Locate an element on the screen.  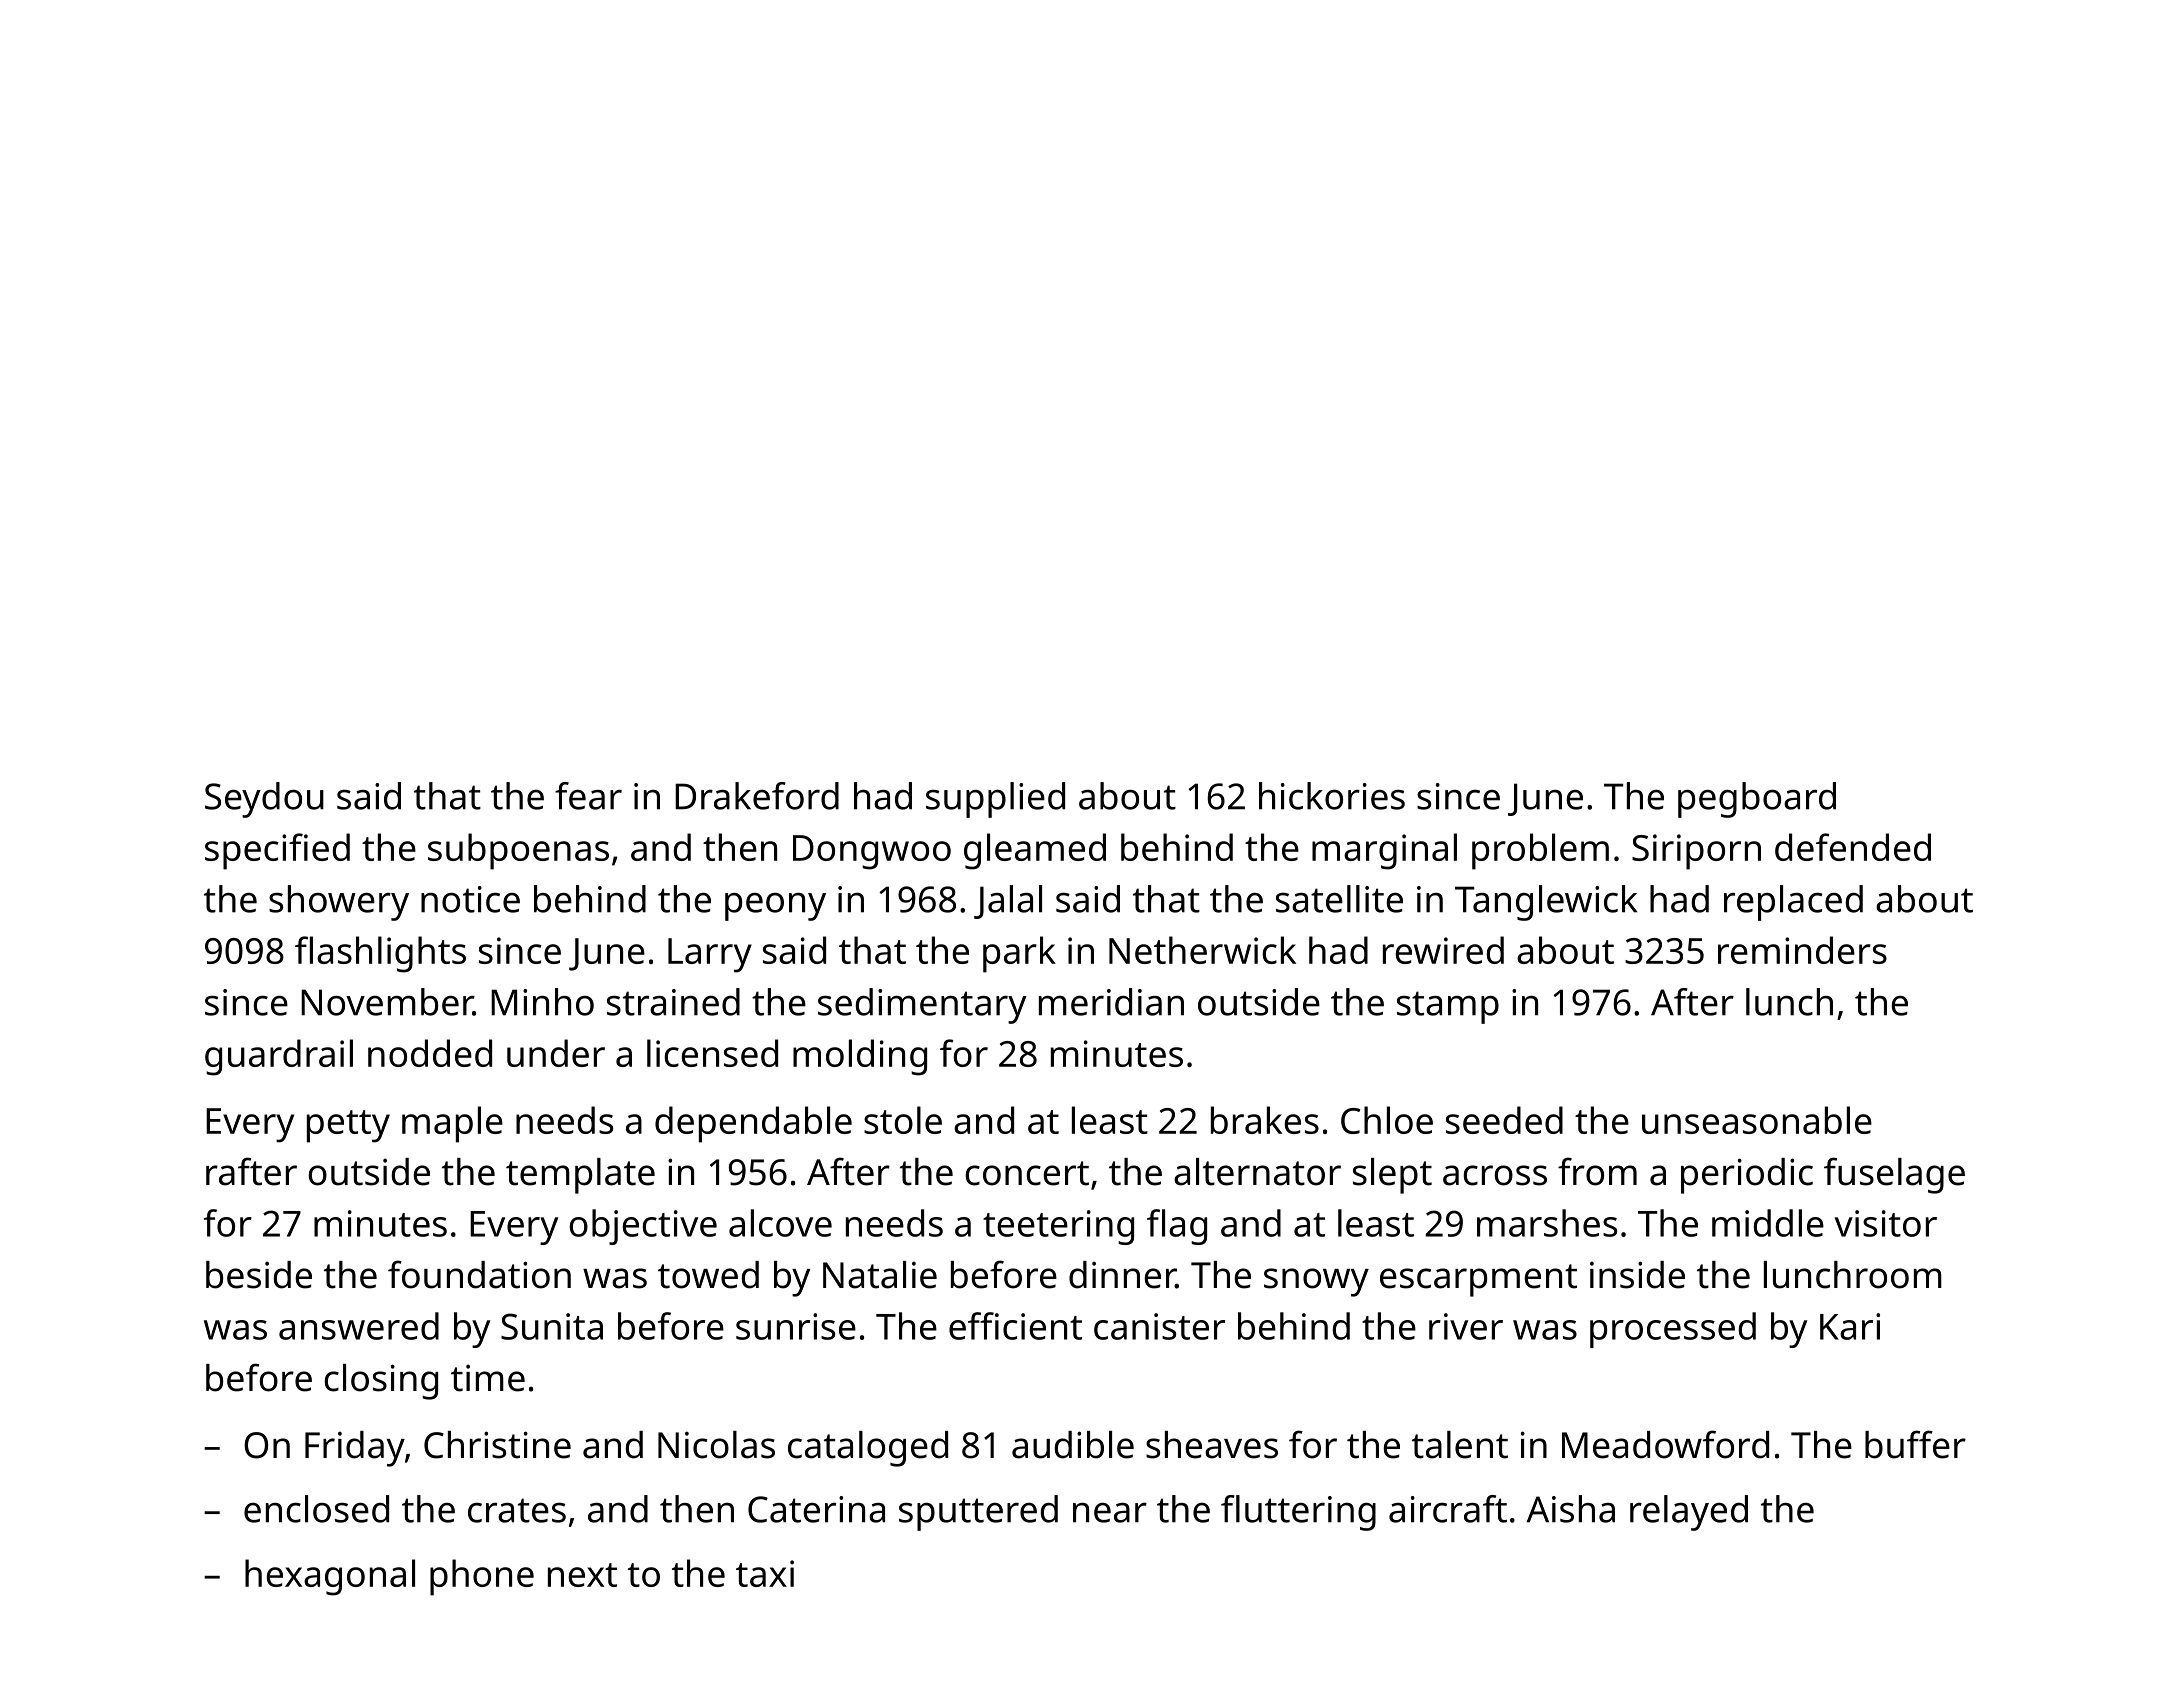
gleamed is located at coordinates (1035, 851).
